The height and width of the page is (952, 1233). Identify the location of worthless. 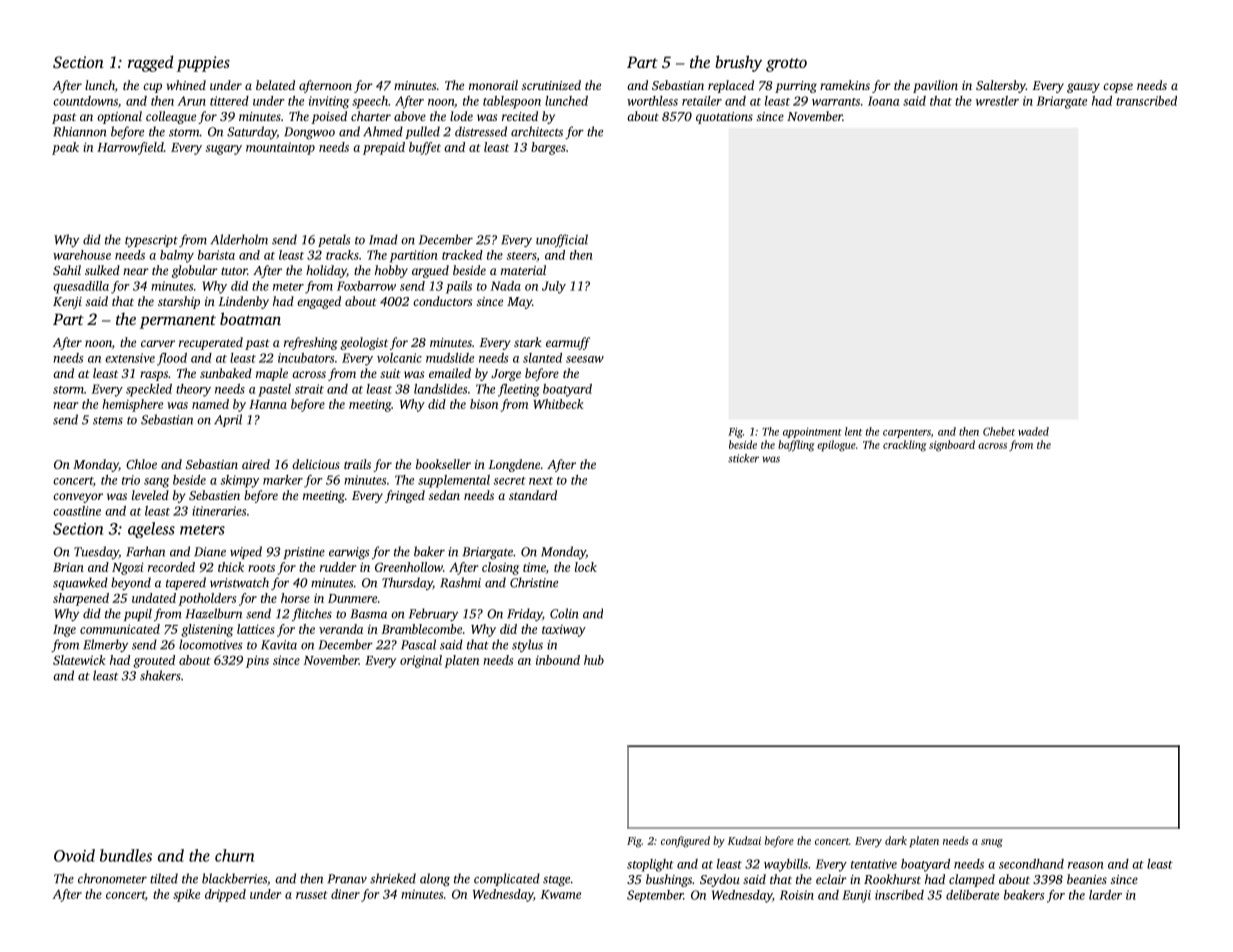
(652, 101).
